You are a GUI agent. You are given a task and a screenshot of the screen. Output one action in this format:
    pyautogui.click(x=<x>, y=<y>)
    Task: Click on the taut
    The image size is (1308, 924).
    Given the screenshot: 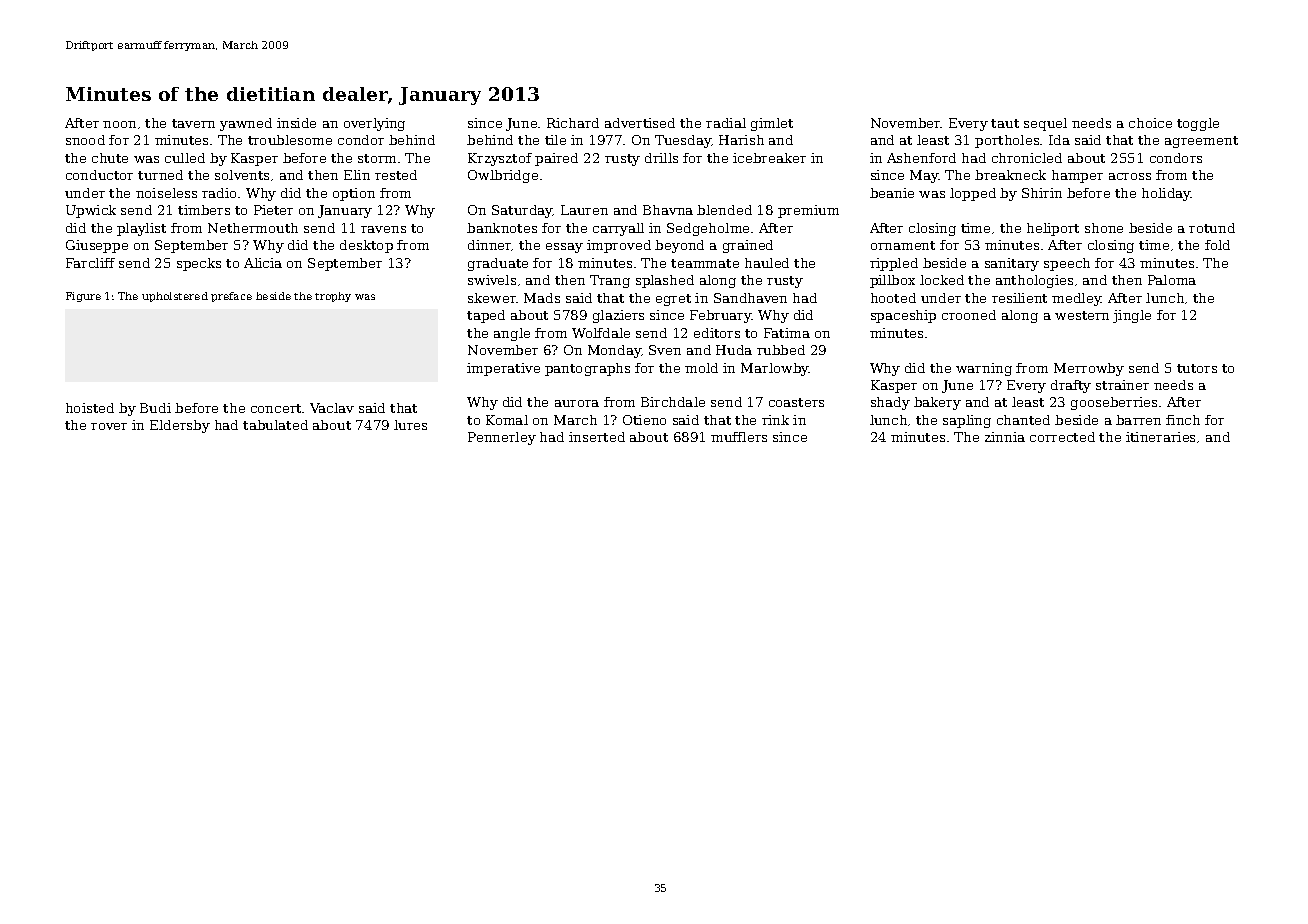 What is the action you would take?
    pyautogui.click(x=1005, y=123)
